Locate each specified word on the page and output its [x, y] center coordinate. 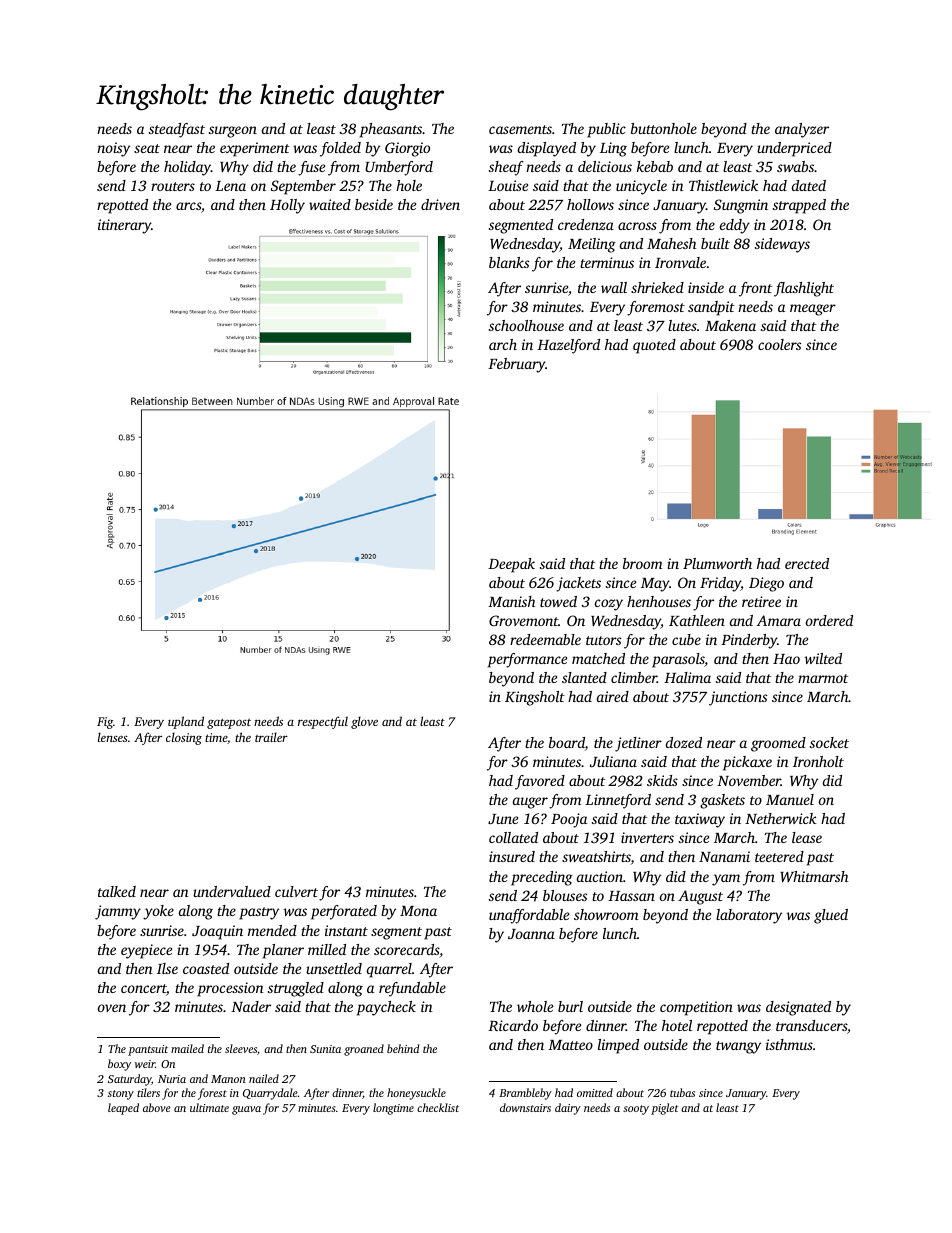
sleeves [241, 1048]
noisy [113, 149]
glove [364, 722]
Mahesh [671, 243]
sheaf [506, 168]
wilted [823, 658]
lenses [113, 737]
